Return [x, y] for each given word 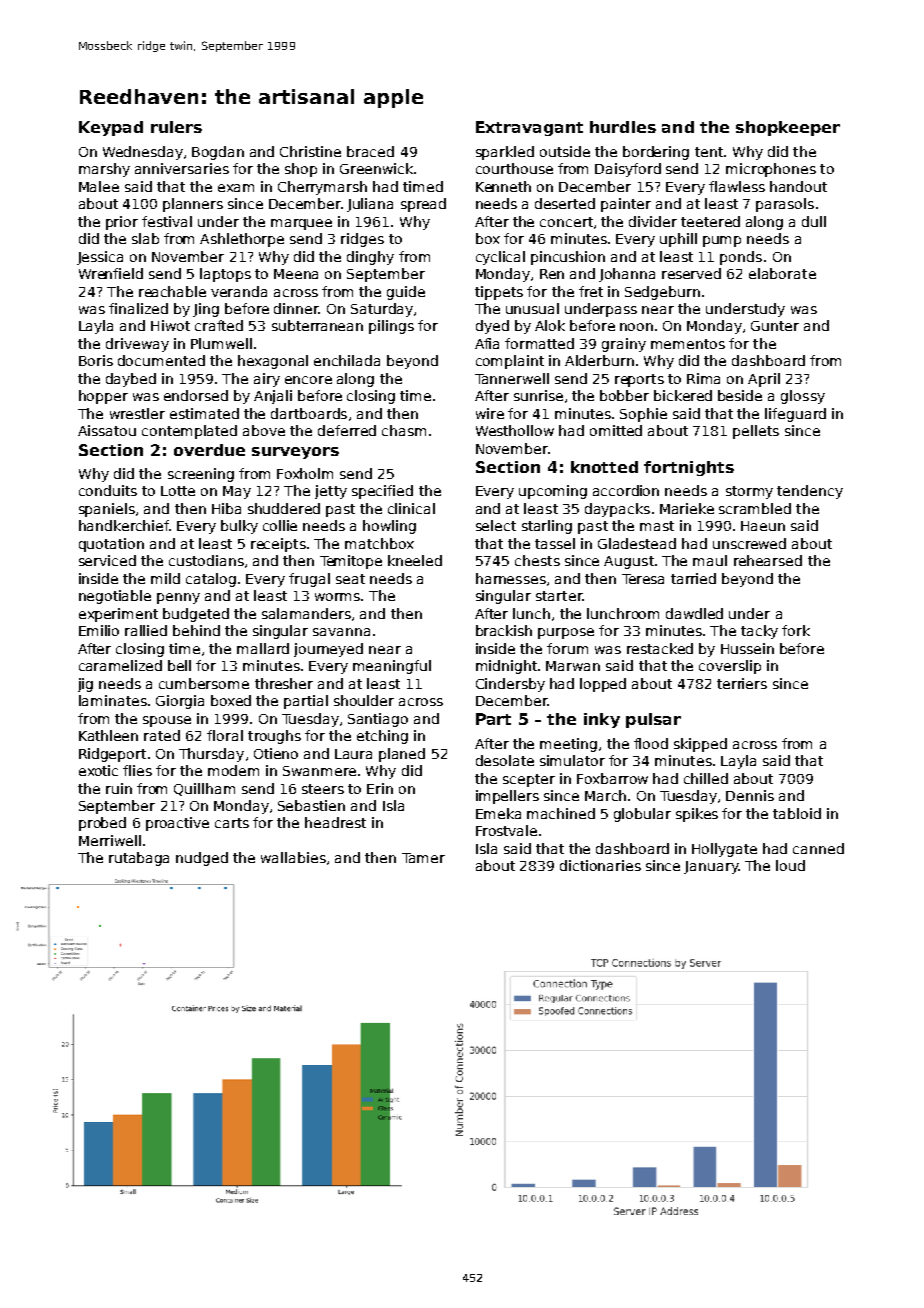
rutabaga [139, 859]
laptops [225, 275]
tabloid [797, 813]
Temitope [351, 562]
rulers [176, 127]
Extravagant [529, 128]
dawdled [694, 613]
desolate [505, 760]
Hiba [226, 508]
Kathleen [108, 735]
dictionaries [600, 865]
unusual [532, 308]
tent [709, 152]
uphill [678, 240]
